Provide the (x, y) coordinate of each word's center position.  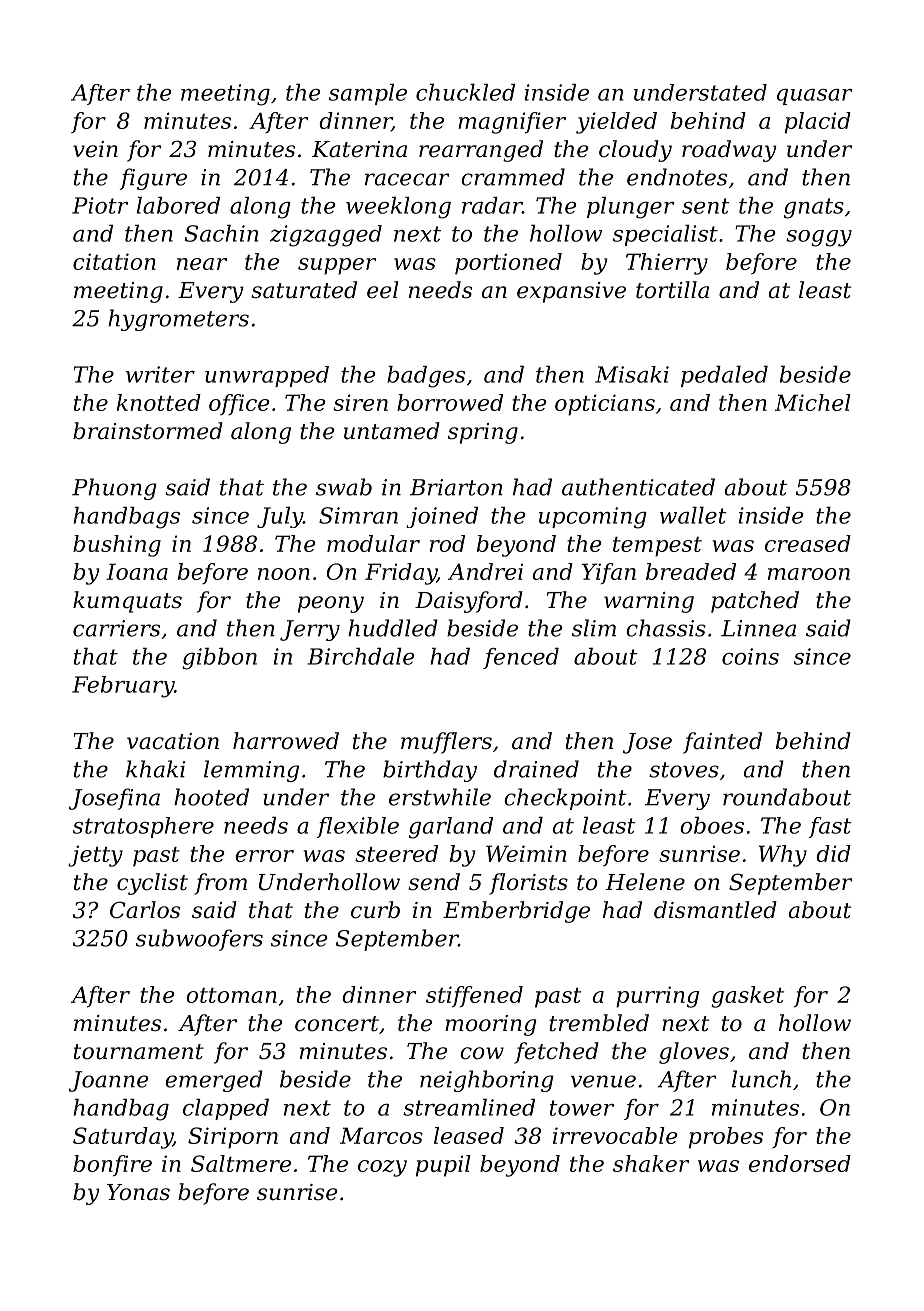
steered (396, 853)
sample (368, 94)
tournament (139, 1052)
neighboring (487, 1081)
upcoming (593, 518)
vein (95, 149)
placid (818, 123)
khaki (155, 769)
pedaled (724, 376)
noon (284, 574)
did (833, 853)
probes (726, 1138)
